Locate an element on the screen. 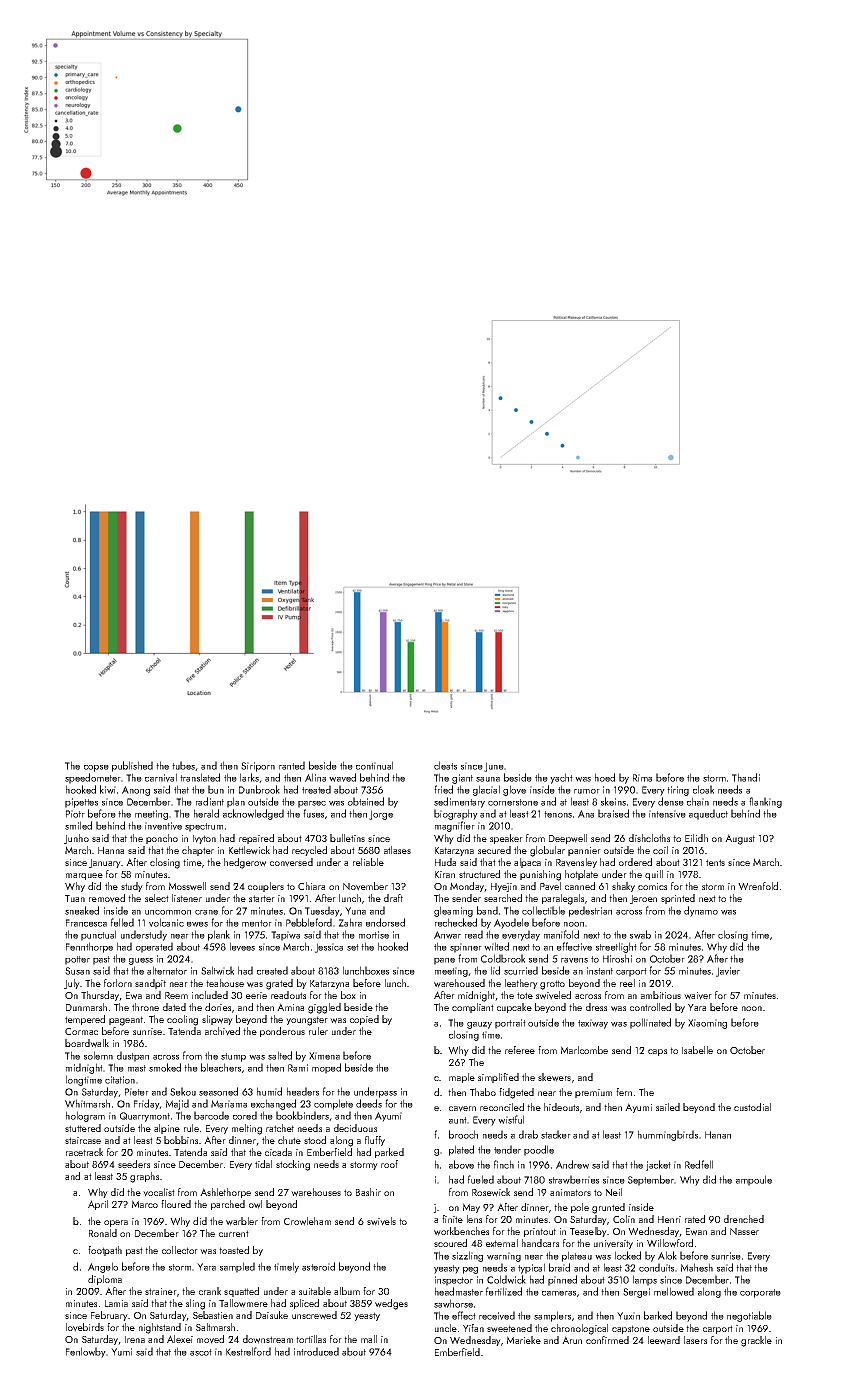 The height and width of the screenshot is (1400, 849). searched is located at coordinates (503, 898).
